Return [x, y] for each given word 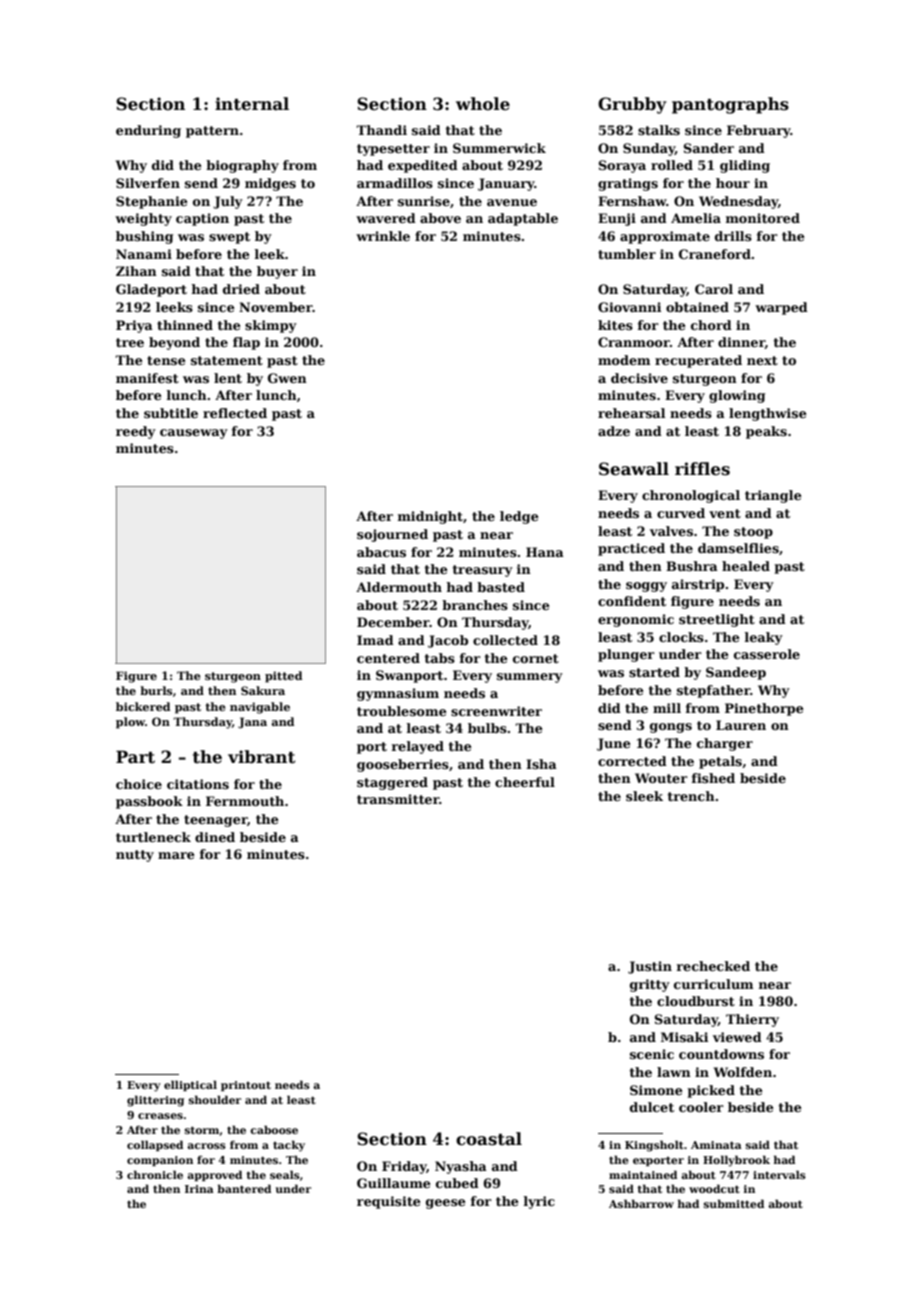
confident [632, 601]
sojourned [392, 535]
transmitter [398, 799]
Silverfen [148, 183]
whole [483, 104]
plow [130, 723]
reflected [235, 413]
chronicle [155, 1174]
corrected [632, 761]
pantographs [730, 105]
